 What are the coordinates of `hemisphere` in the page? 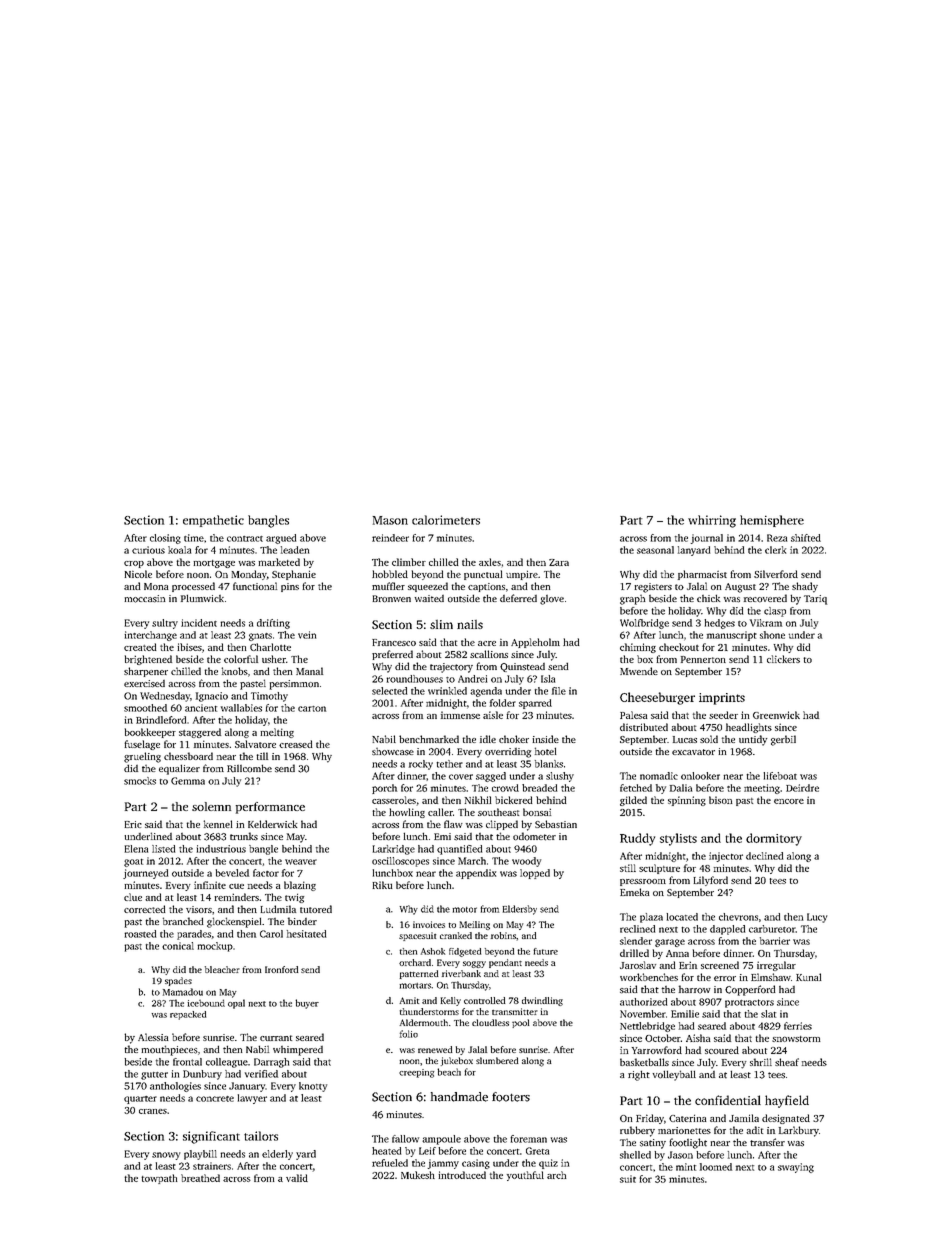 It's located at (772, 521).
